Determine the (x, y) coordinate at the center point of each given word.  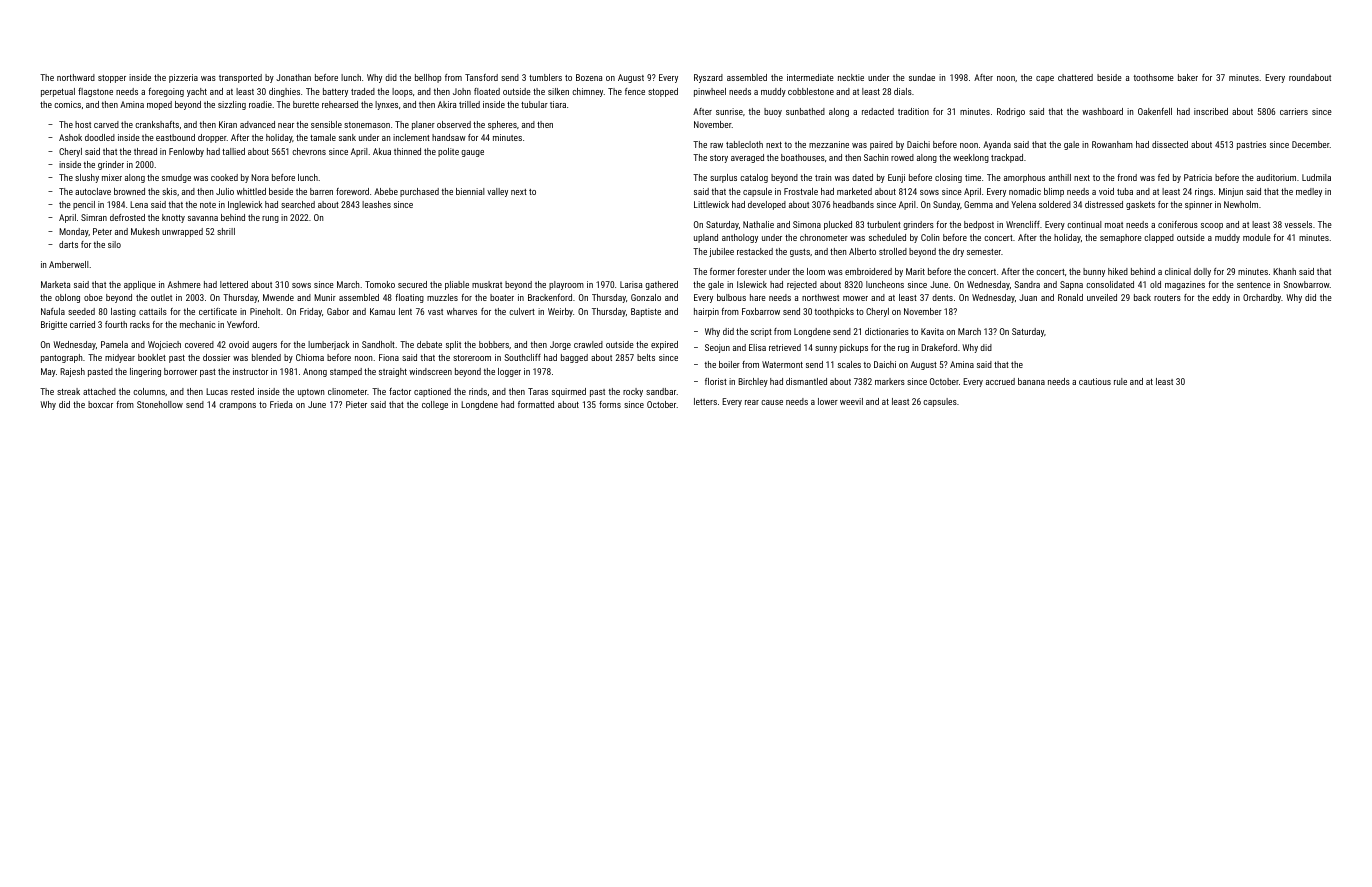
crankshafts (157, 124)
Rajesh (72, 372)
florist (716, 381)
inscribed (1211, 111)
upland (706, 238)
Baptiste (646, 312)
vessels (1298, 224)
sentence (1254, 285)
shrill (226, 231)
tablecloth (744, 144)
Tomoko (380, 284)
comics (67, 104)
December (1311, 144)
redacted (878, 111)
